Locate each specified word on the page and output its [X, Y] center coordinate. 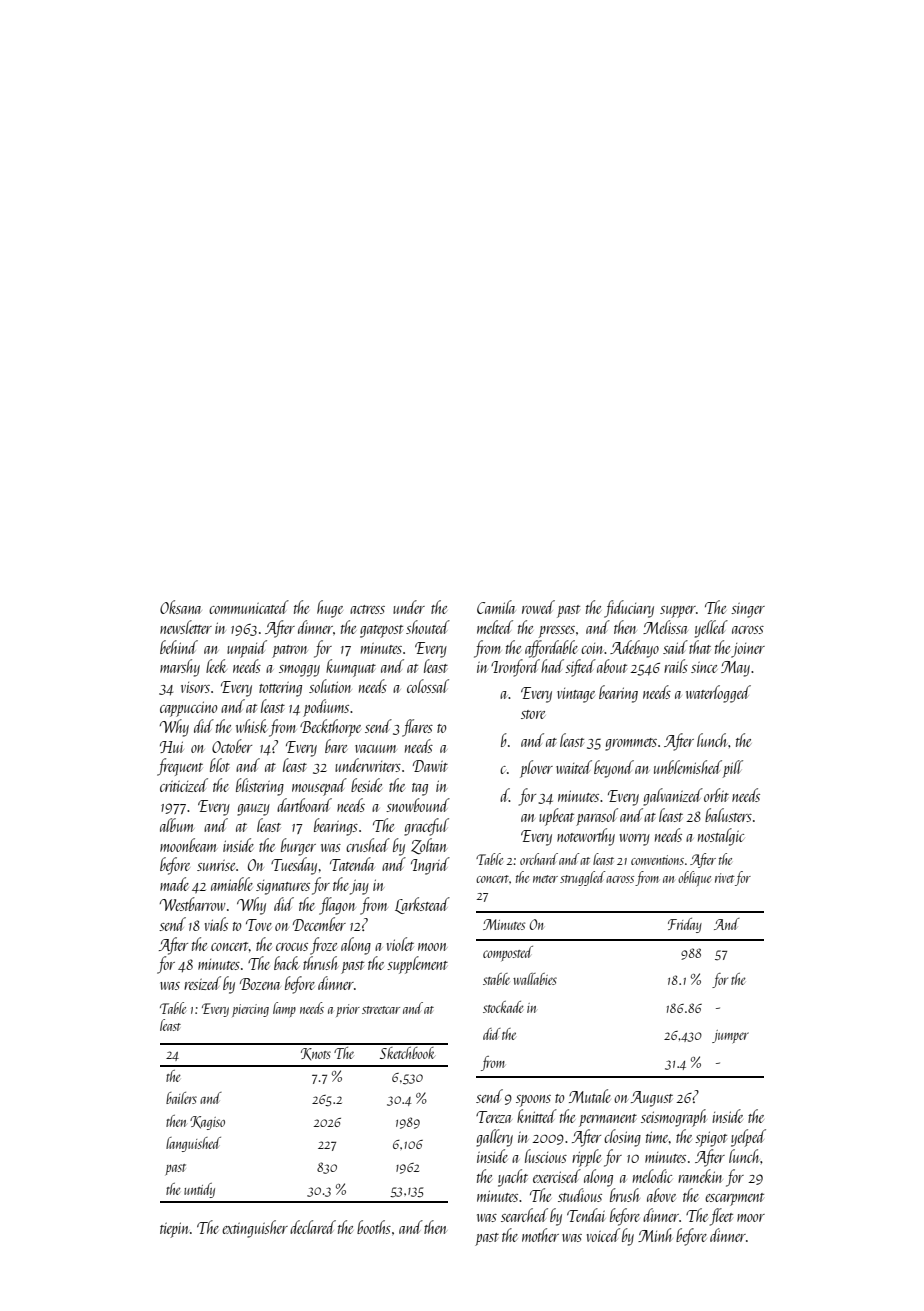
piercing [250, 1010]
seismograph [674, 1118]
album [177, 825]
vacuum [376, 749]
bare [336, 746]
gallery [494, 1138]
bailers [181, 1098]
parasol [597, 817]
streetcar [381, 1010]
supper [678, 612]
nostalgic [721, 837]
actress [367, 609]
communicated [249, 607]
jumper [730, 1036]
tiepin [174, 1230]
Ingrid [430, 866]
